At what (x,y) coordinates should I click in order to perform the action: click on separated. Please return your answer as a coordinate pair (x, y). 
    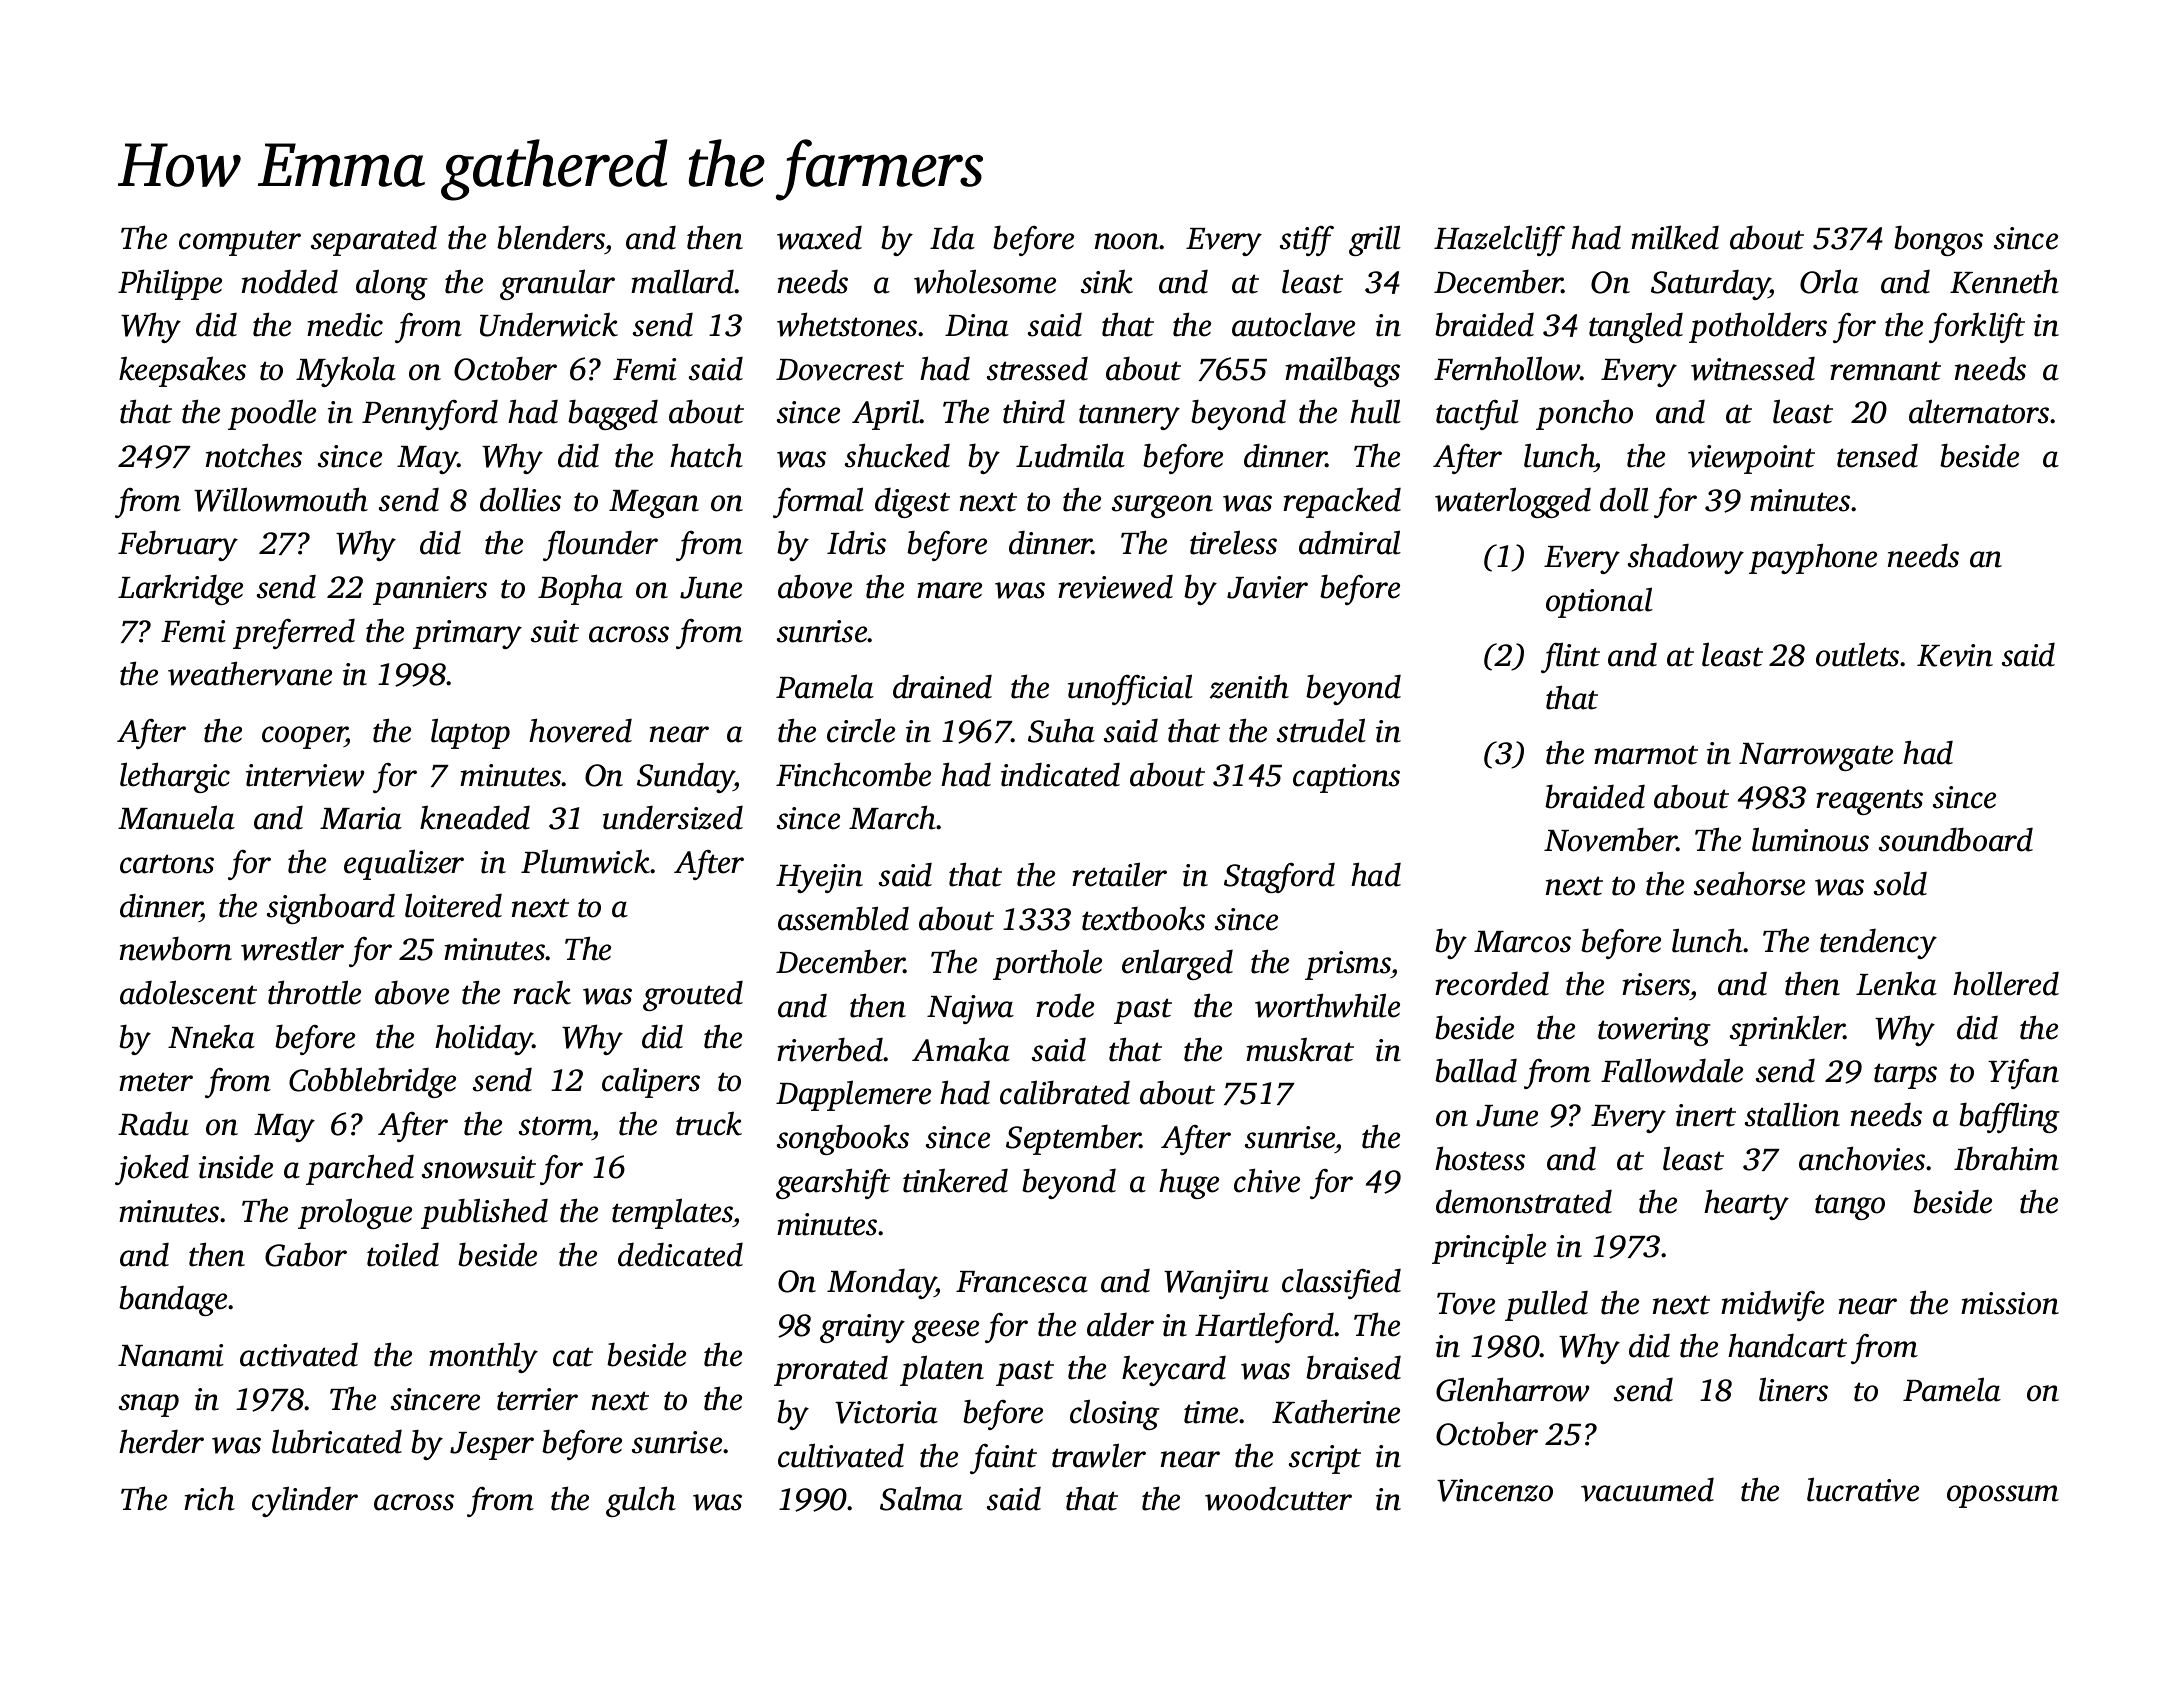
    Looking at the image, I should click on (374, 240).
